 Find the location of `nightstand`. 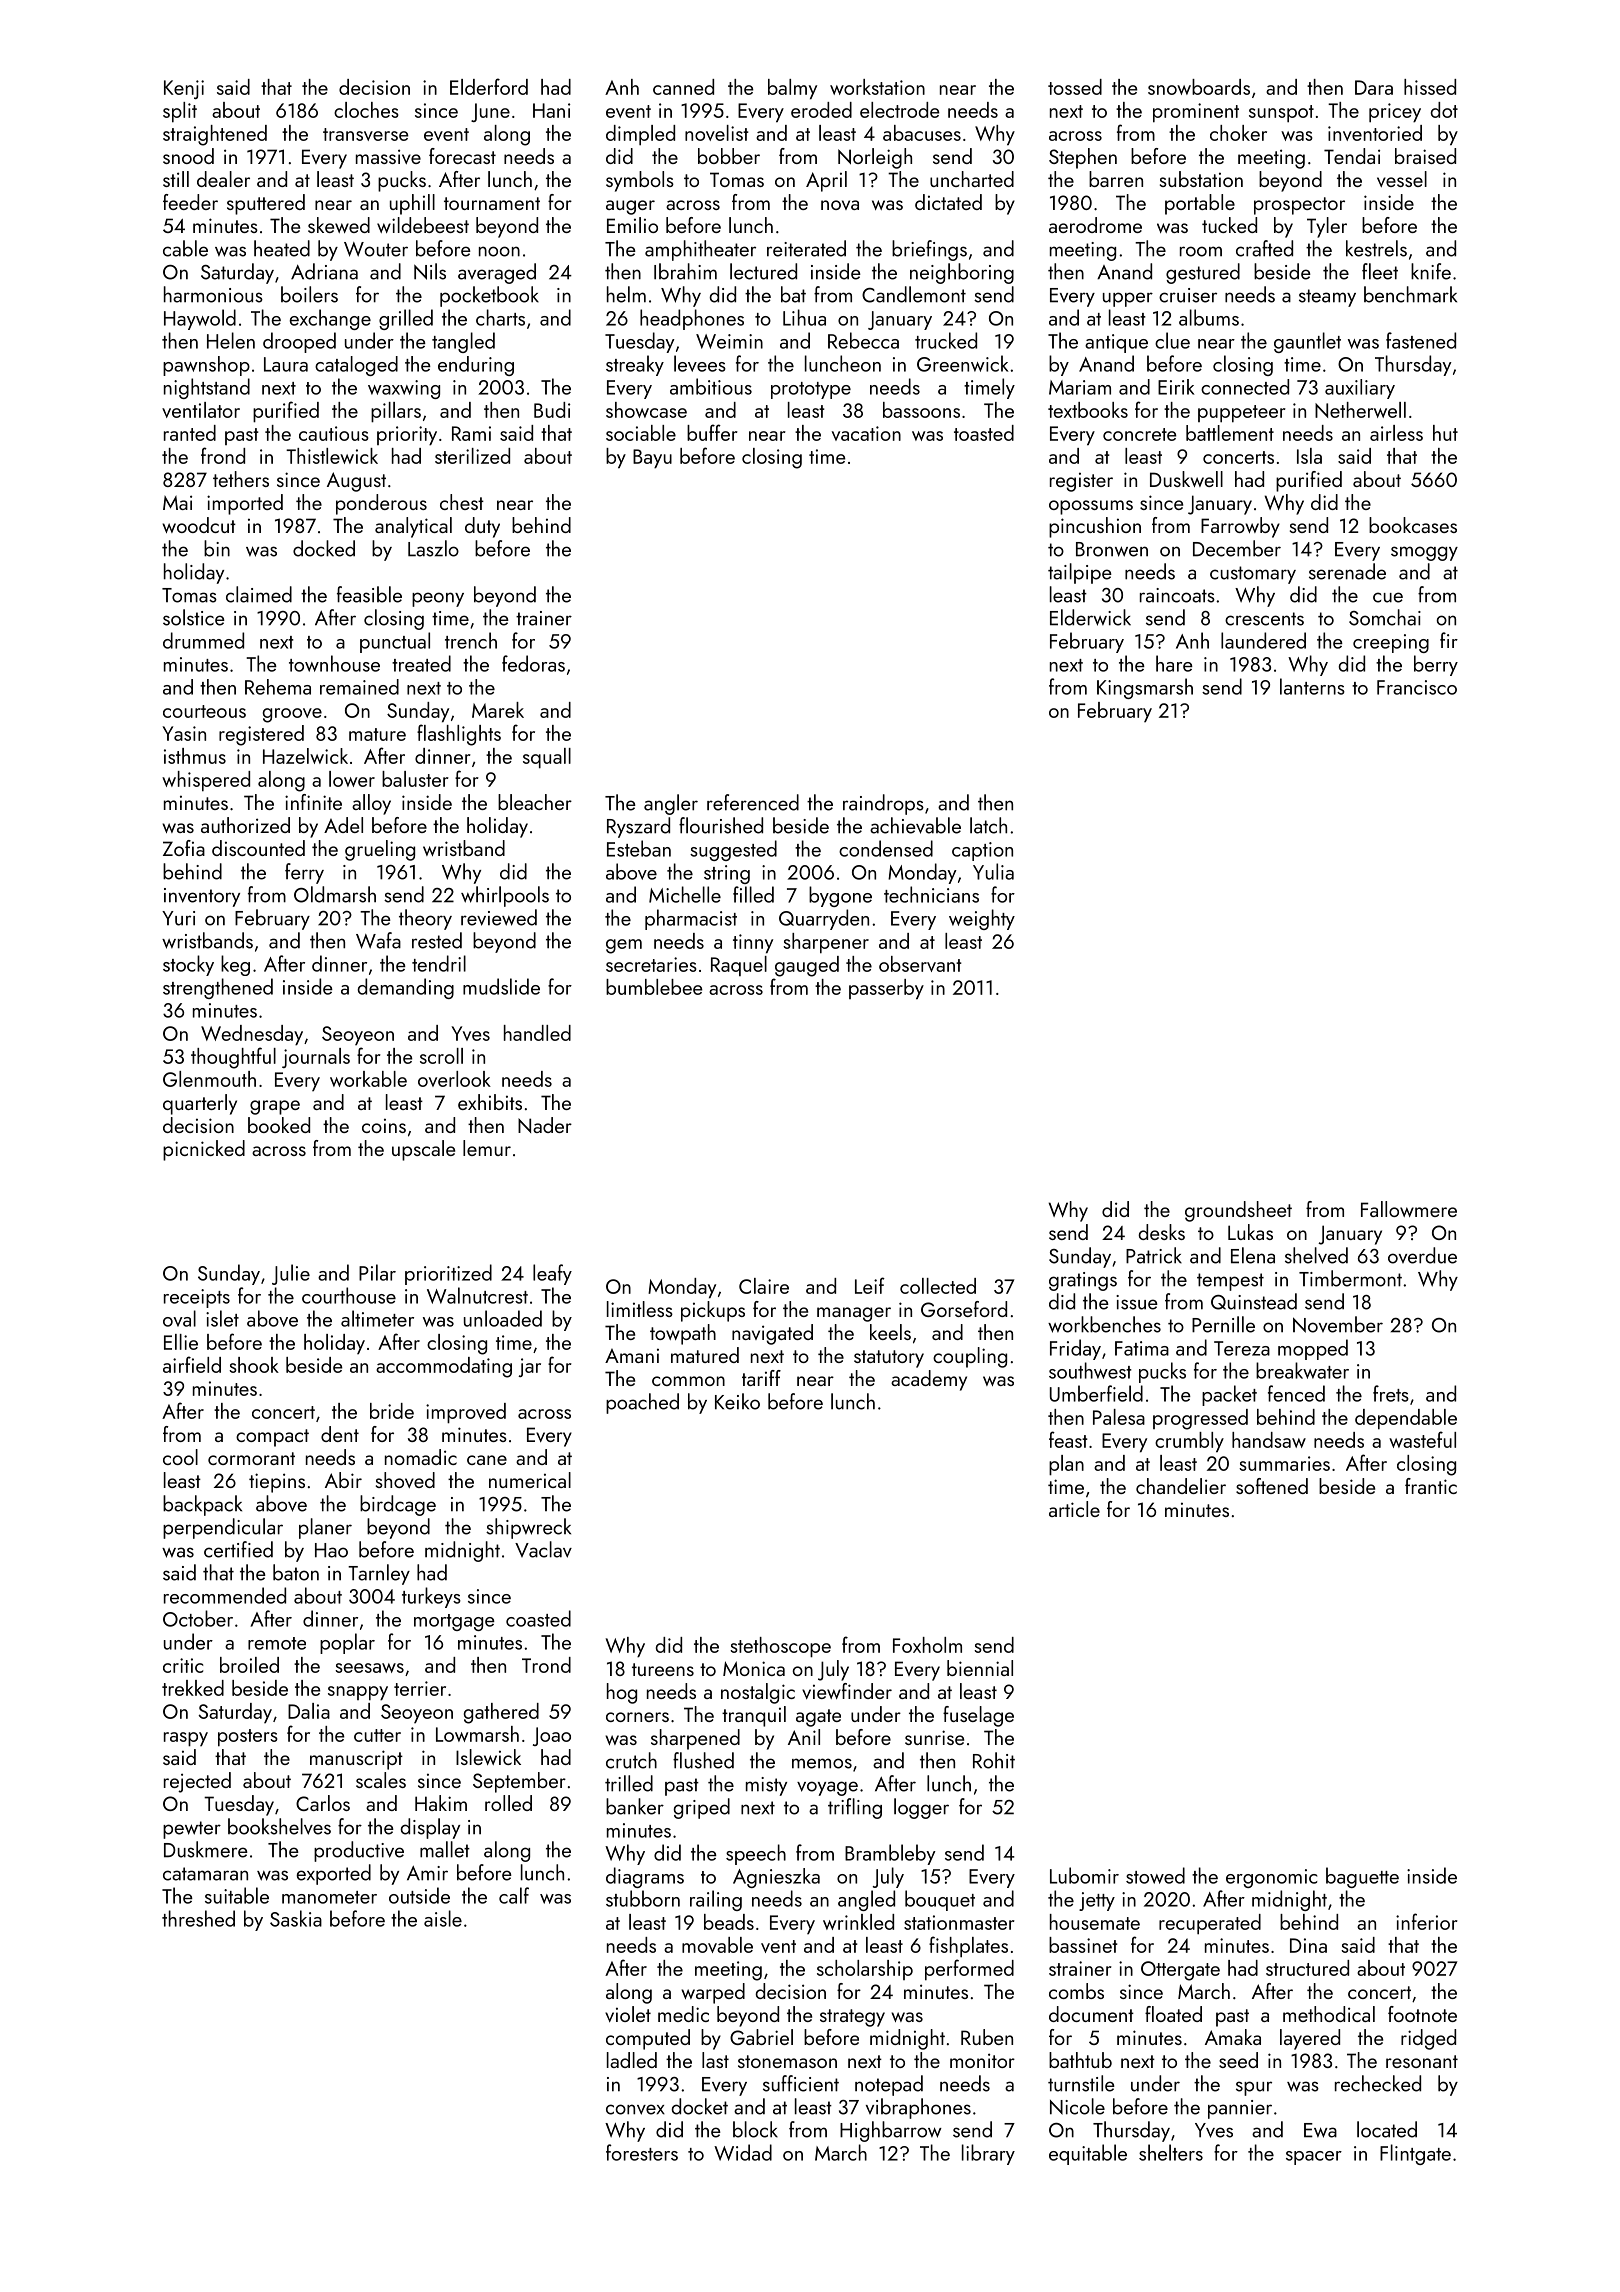

nightstand is located at coordinates (207, 388).
